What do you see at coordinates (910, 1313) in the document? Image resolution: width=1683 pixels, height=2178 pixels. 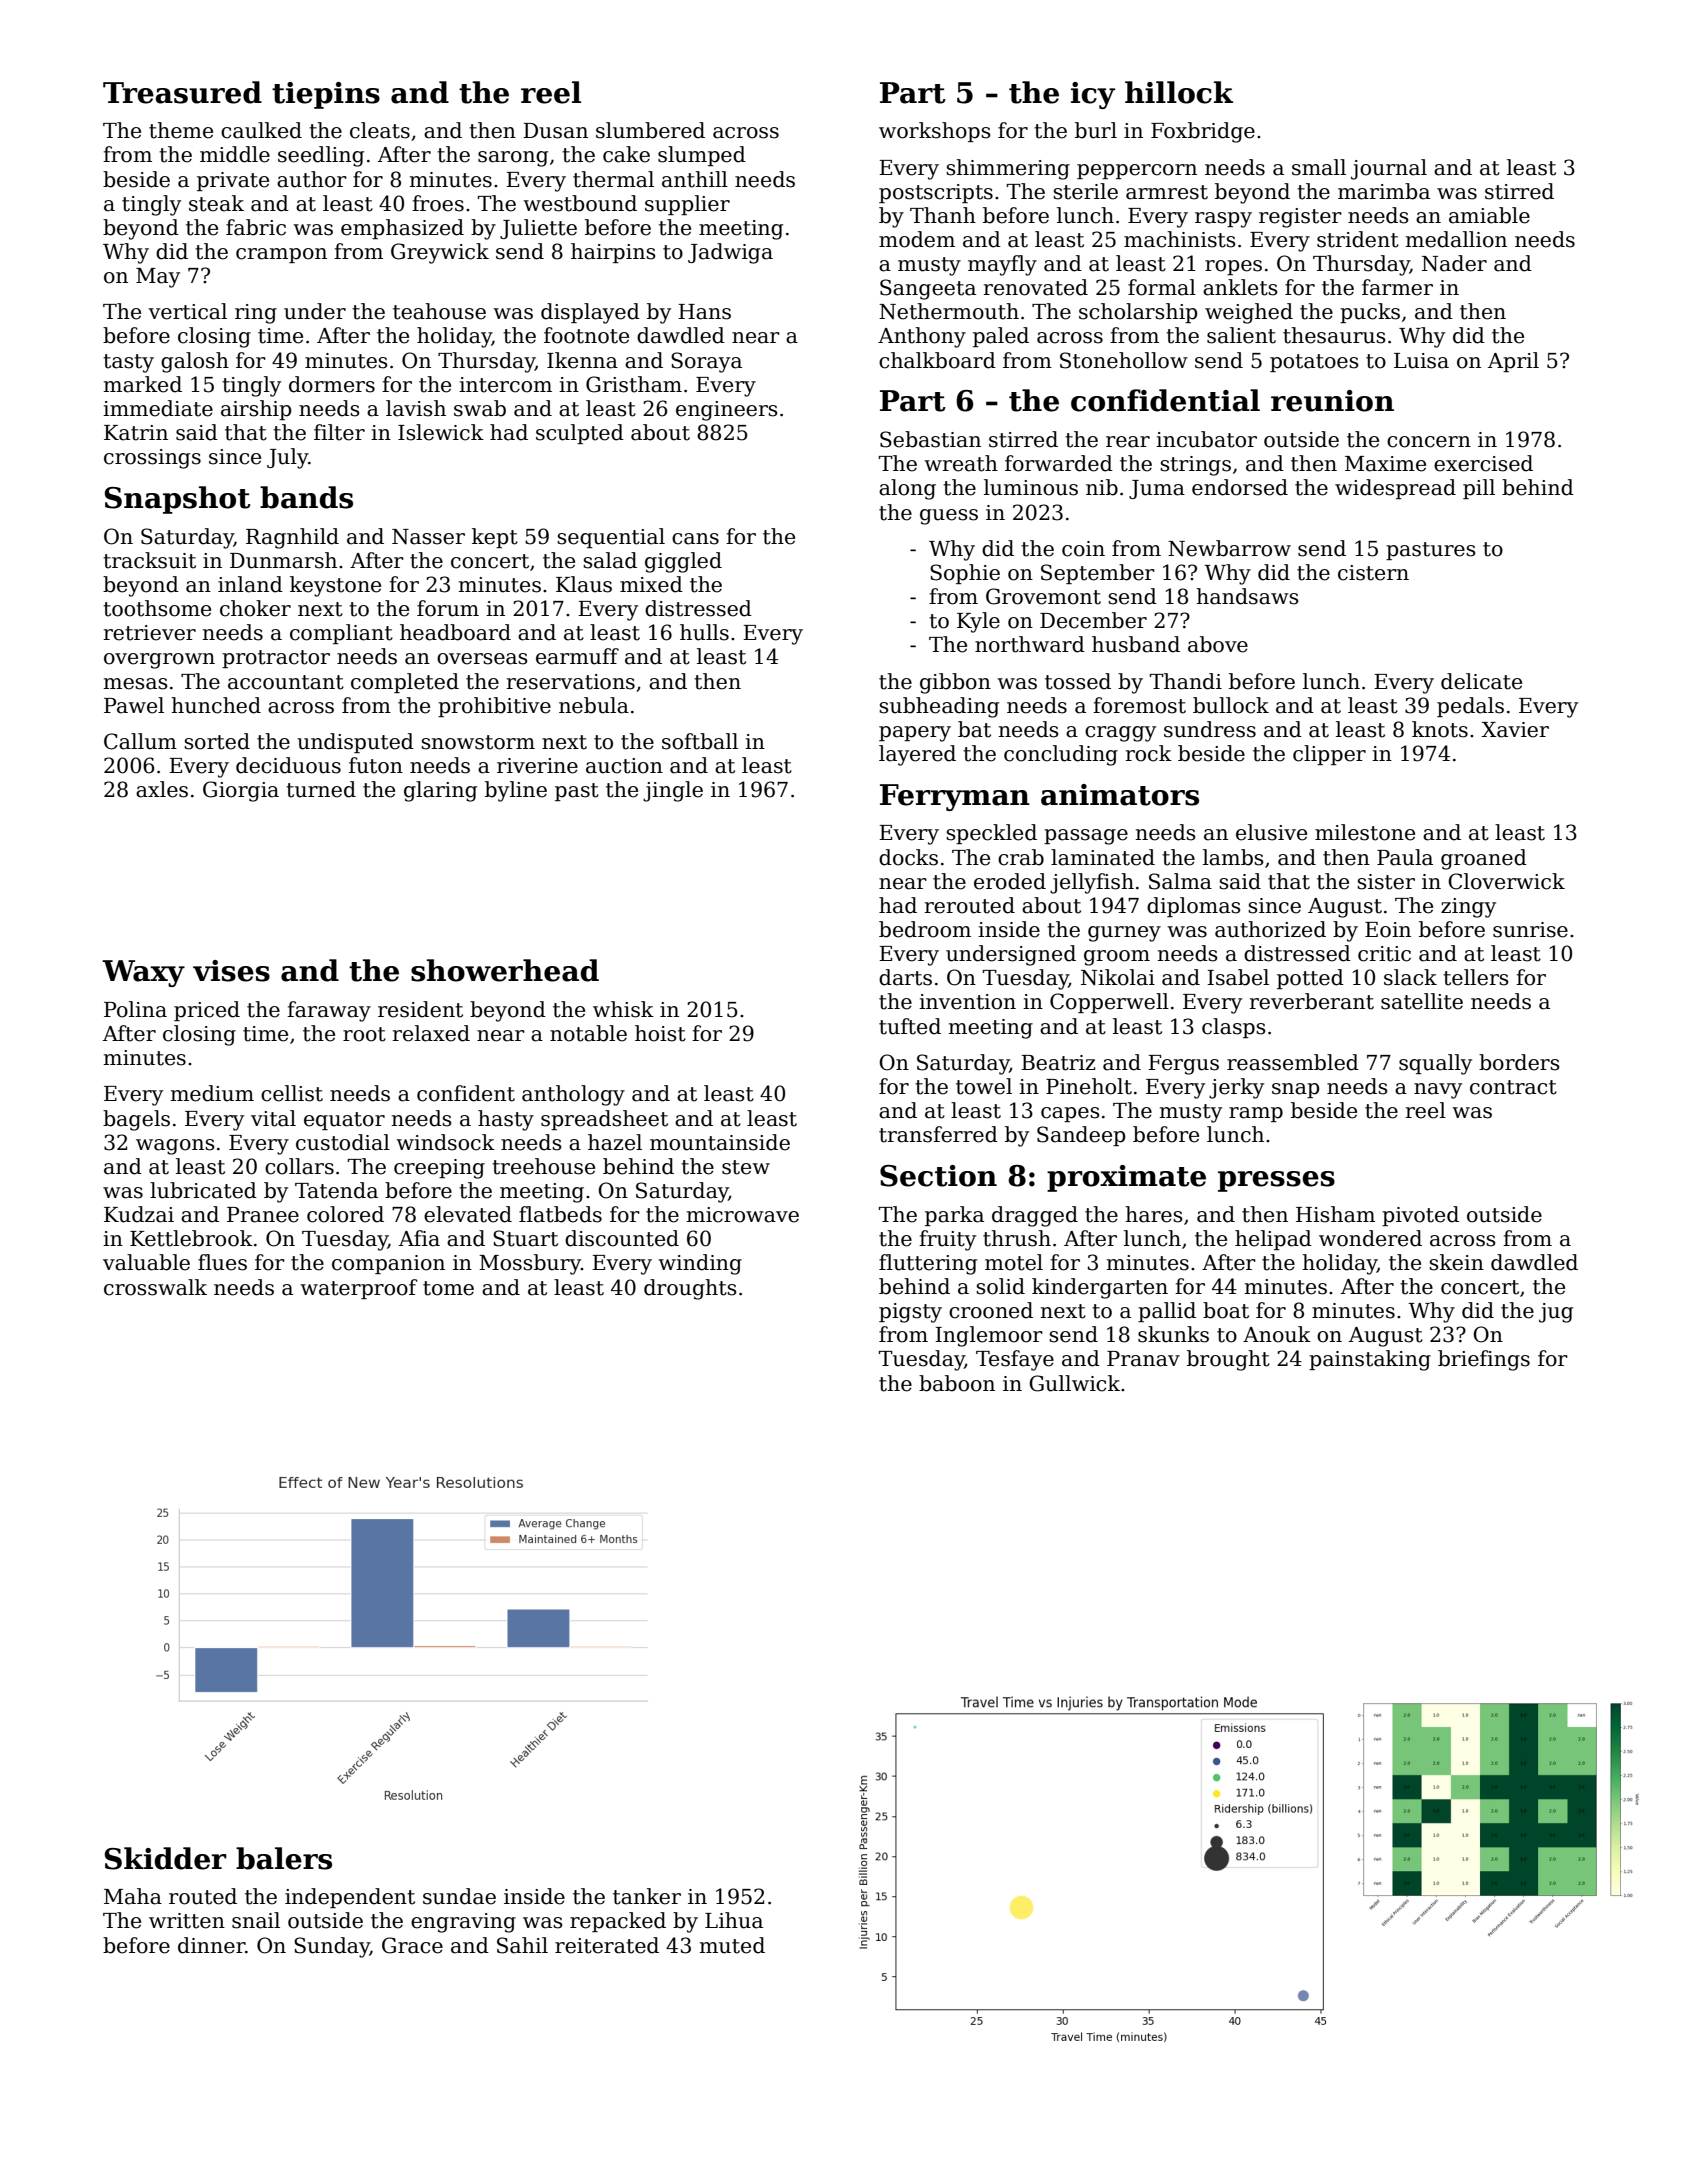 I see `pigsty` at bounding box center [910, 1313].
